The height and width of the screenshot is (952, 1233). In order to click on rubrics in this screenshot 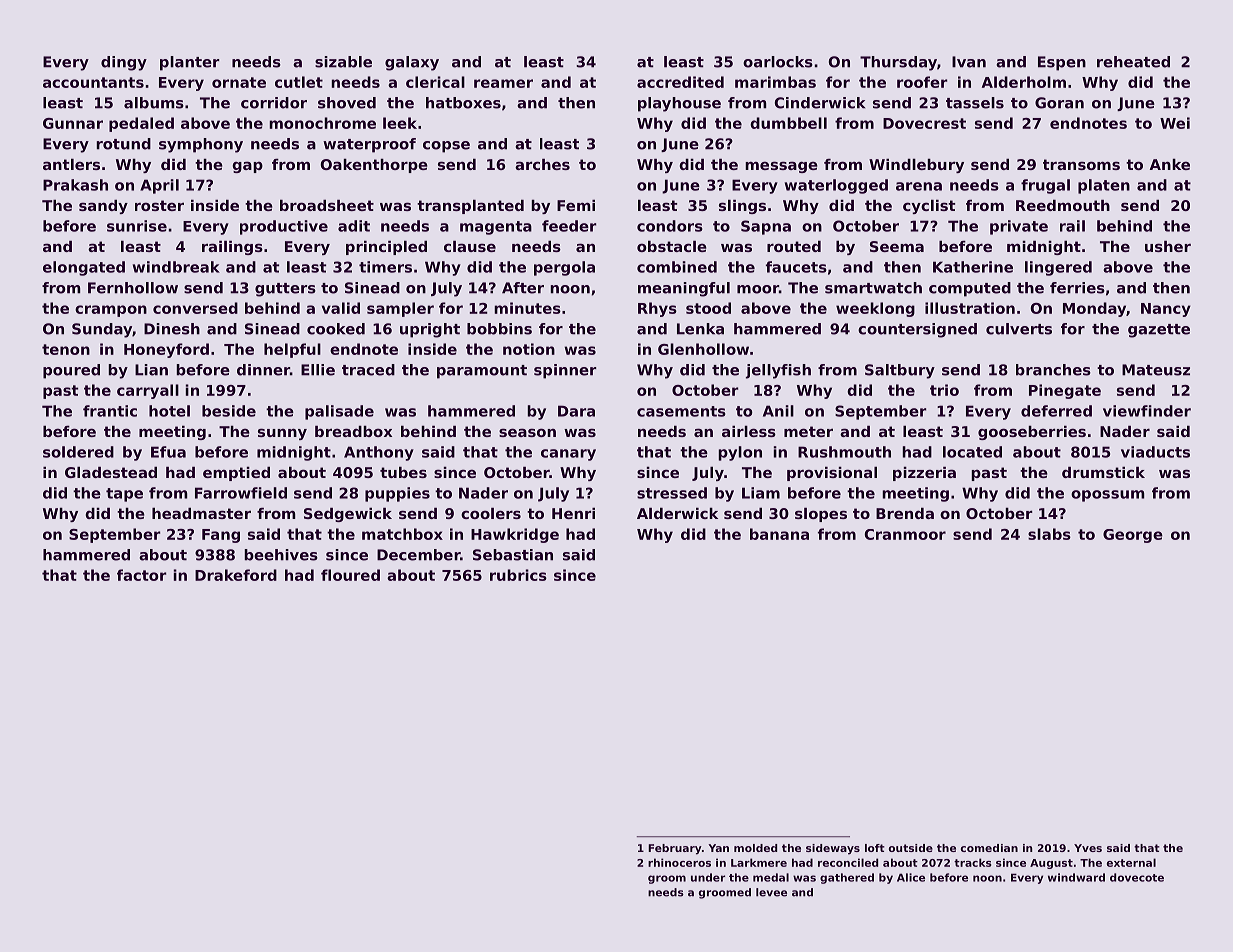, I will do `click(518, 575)`.
